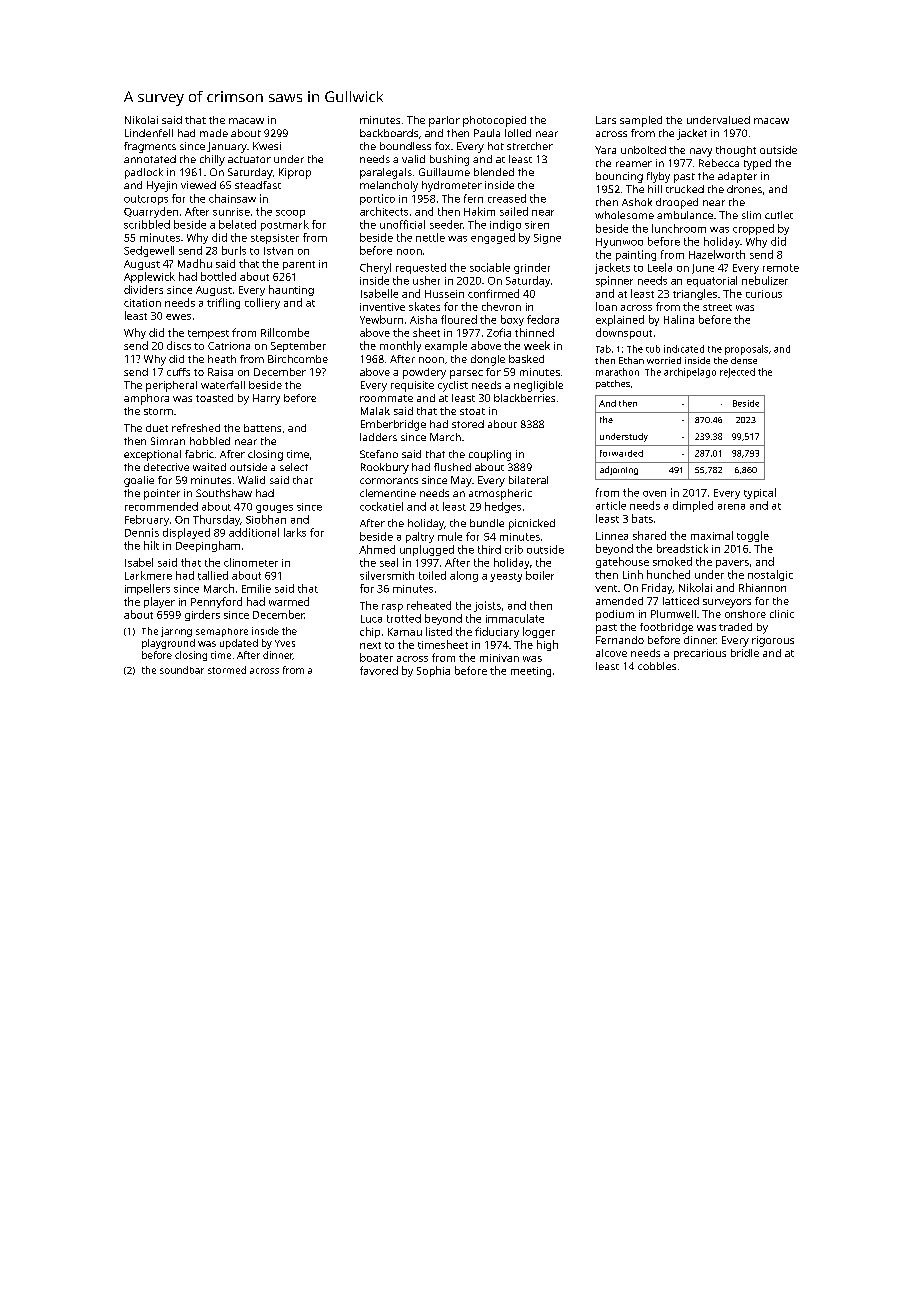 Image resolution: width=924 pixels, height=1308 pixels. I want to click on Hussein, so click(444, 294).
